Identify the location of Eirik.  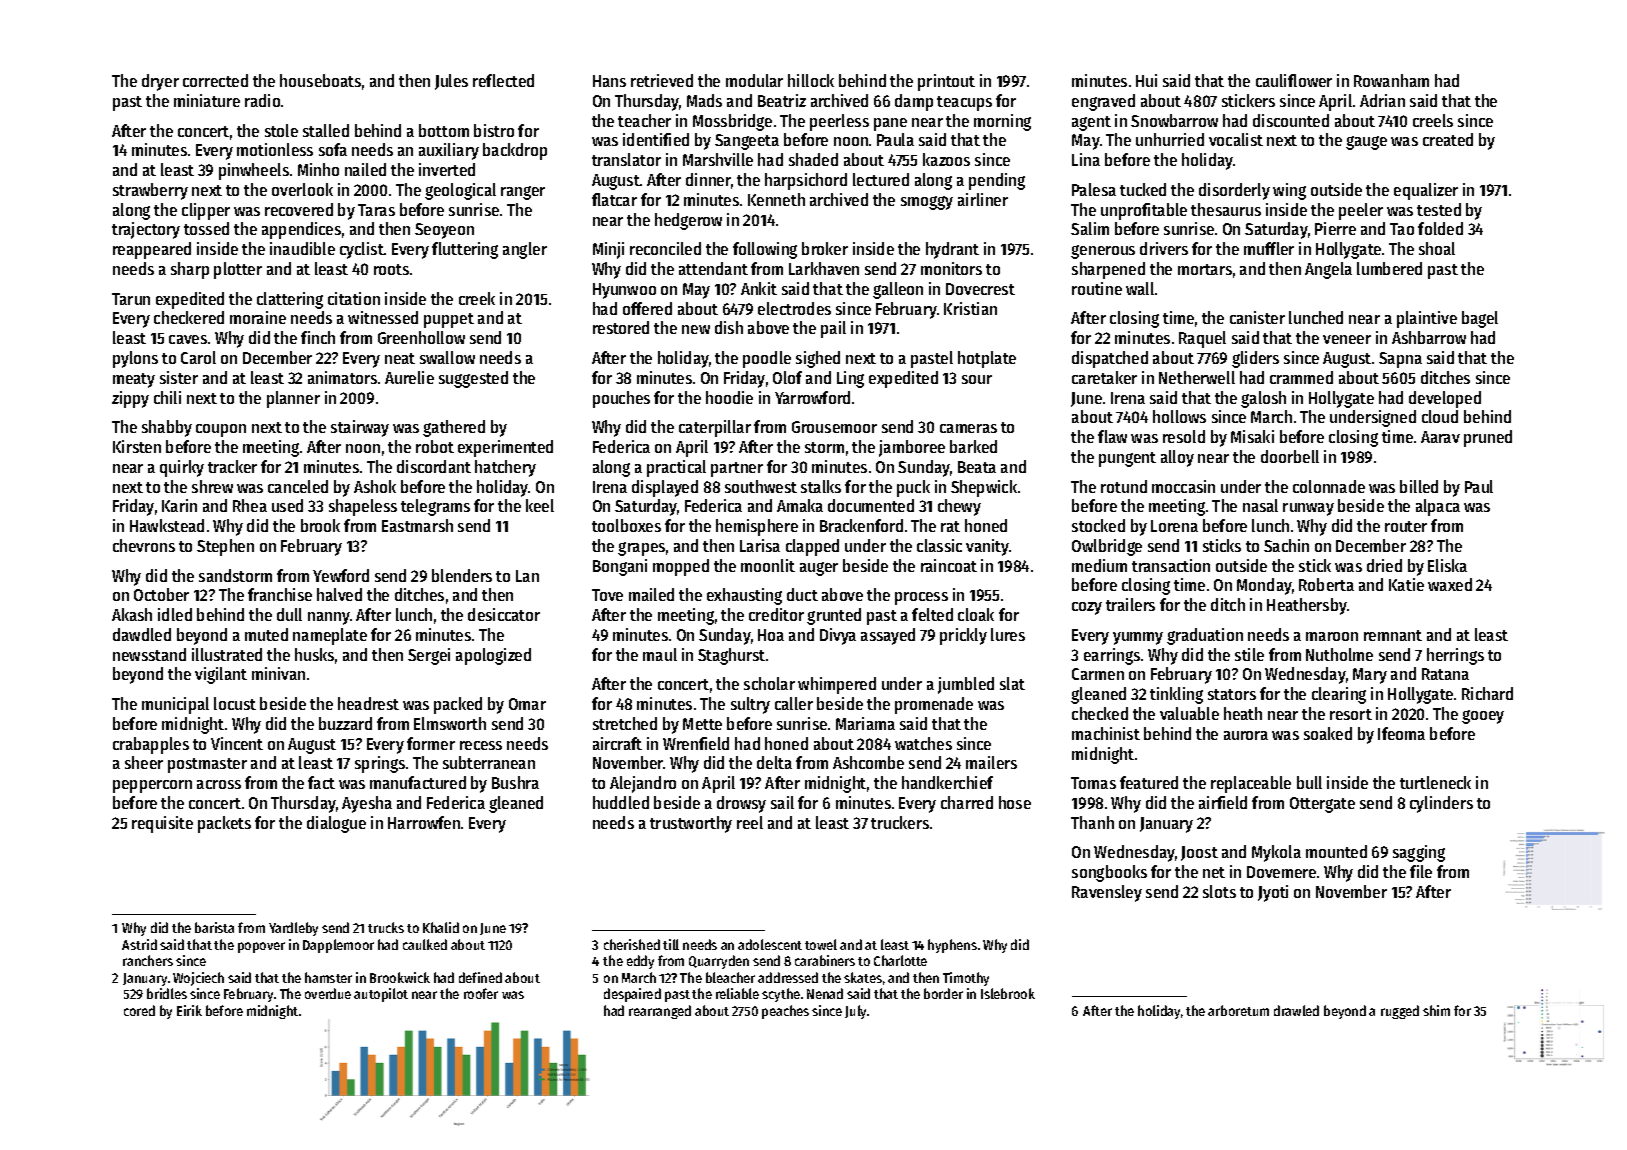
(189, 1010).
